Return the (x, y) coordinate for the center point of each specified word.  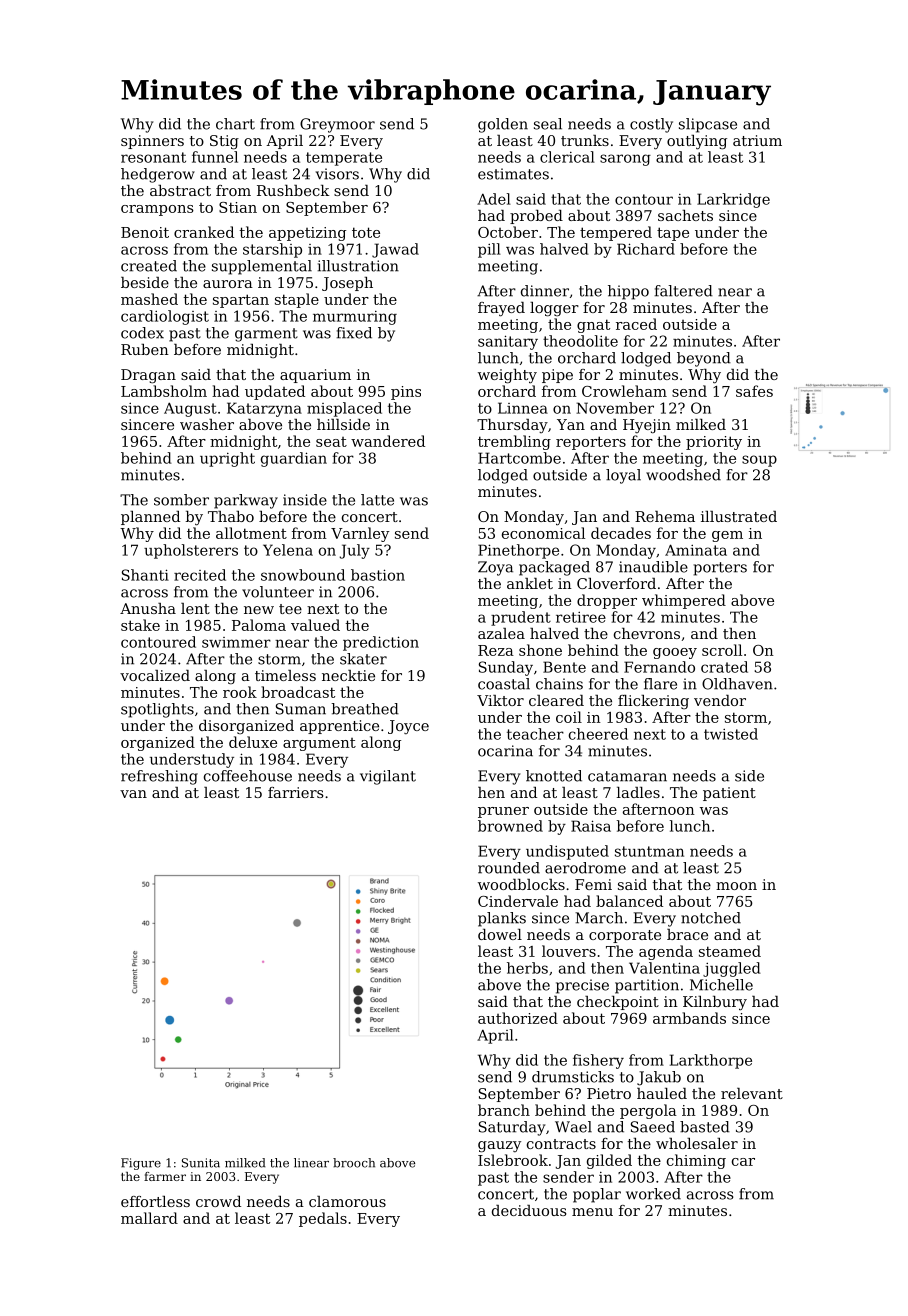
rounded (509, 868)
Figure (141, 1164)
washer (207, 424)
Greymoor (337, 125)
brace (687, 934)
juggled (732, 969)
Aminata (696, 550)
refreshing (159, 777)
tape (673, 234)
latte (377, 500)
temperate (344, 159)
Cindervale (518, 901)
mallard (149, 1218)
